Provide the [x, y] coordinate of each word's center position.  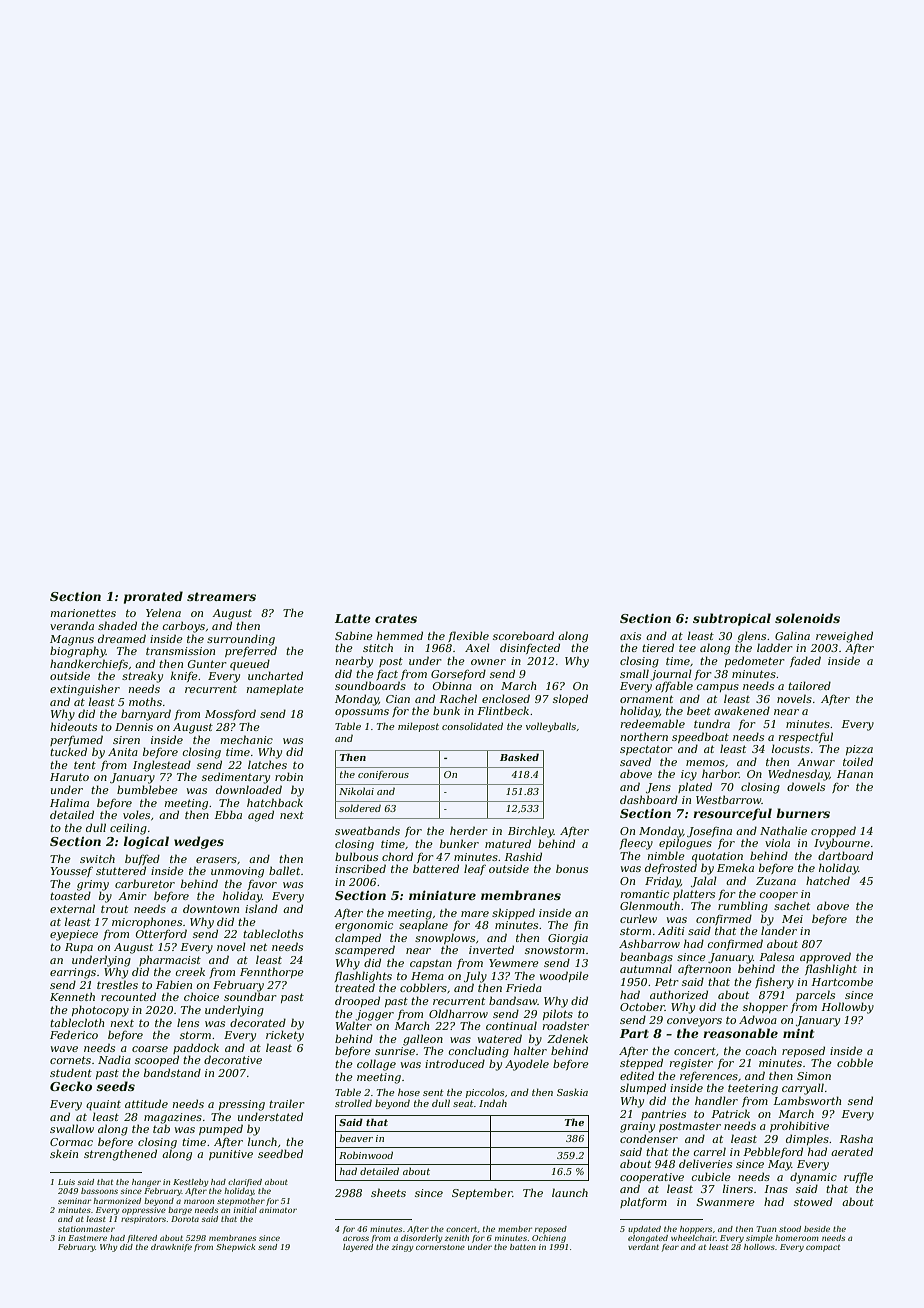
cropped [833, 831]
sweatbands [367, 830]
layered [358, 1248]
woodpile [564, 976]
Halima [69, 802]
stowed [813, 1201]
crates [396, 618]
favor [262, 884]
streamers [221, 596]
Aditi [671, 930]
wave [64, 1049]
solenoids [807, 618]
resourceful [732, 814]
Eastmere [87, 1238]
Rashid [523, 856]
